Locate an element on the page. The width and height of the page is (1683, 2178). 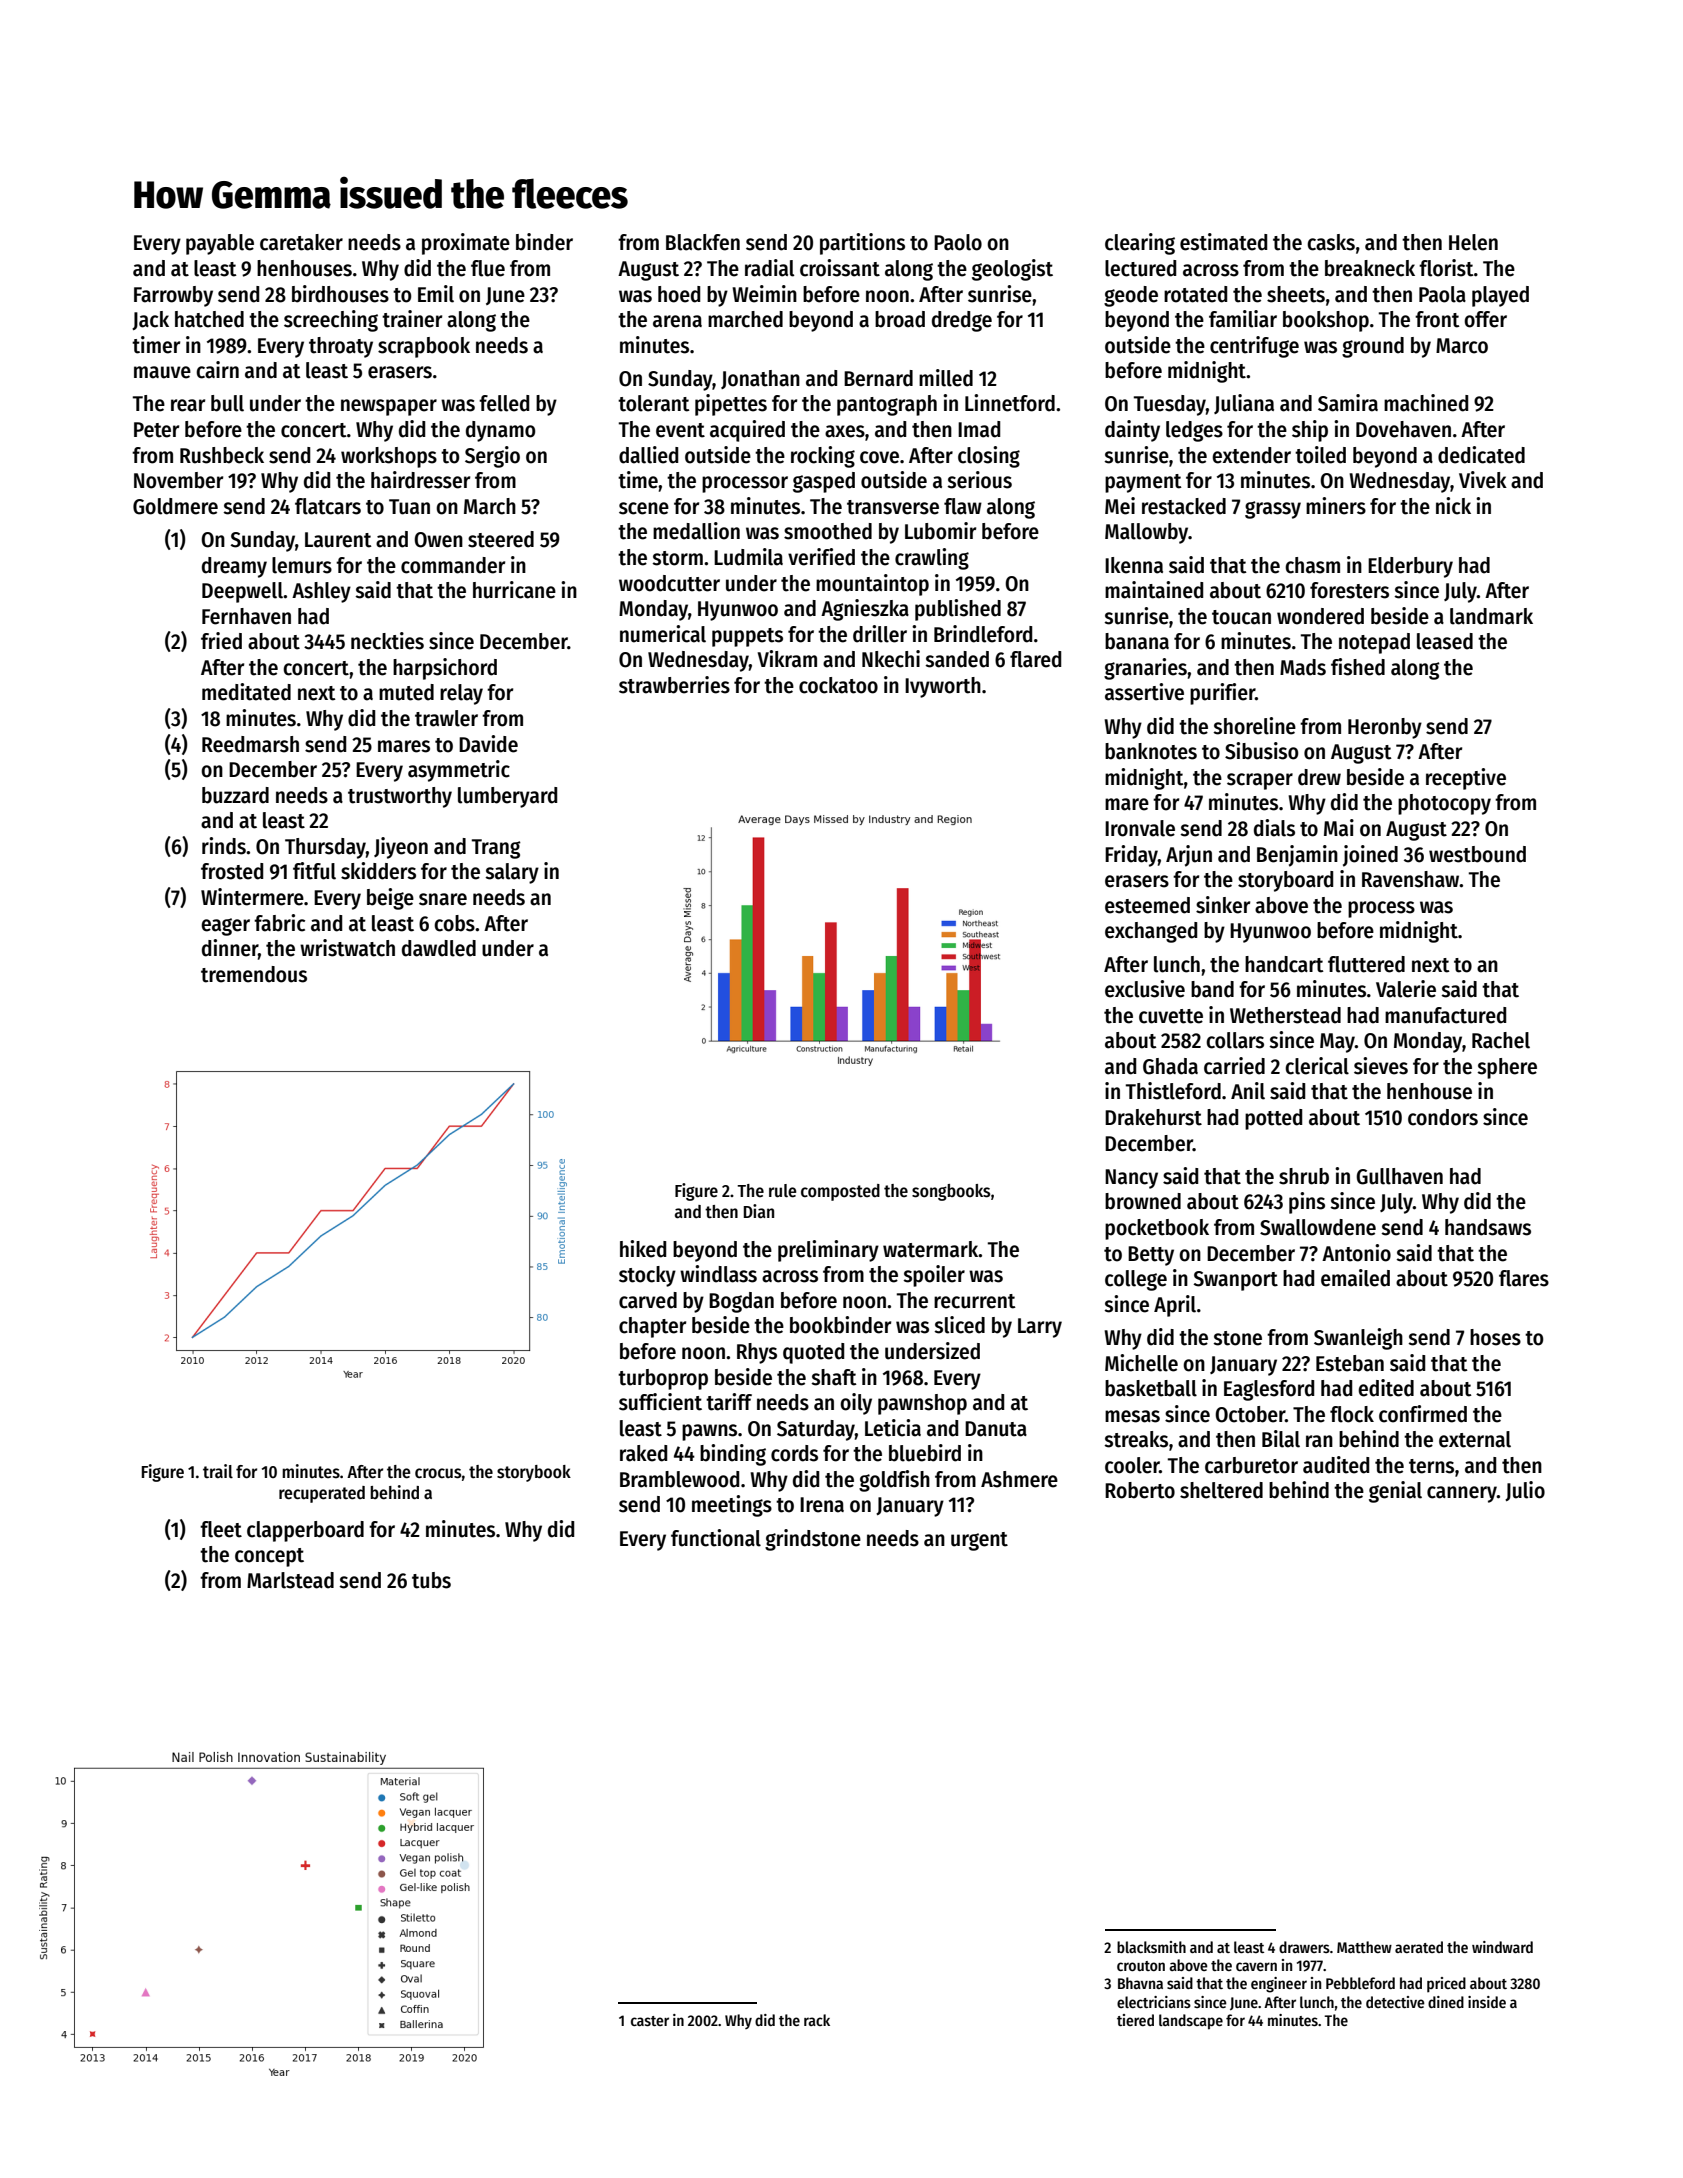
salary is located at coordinates (512, 873).
